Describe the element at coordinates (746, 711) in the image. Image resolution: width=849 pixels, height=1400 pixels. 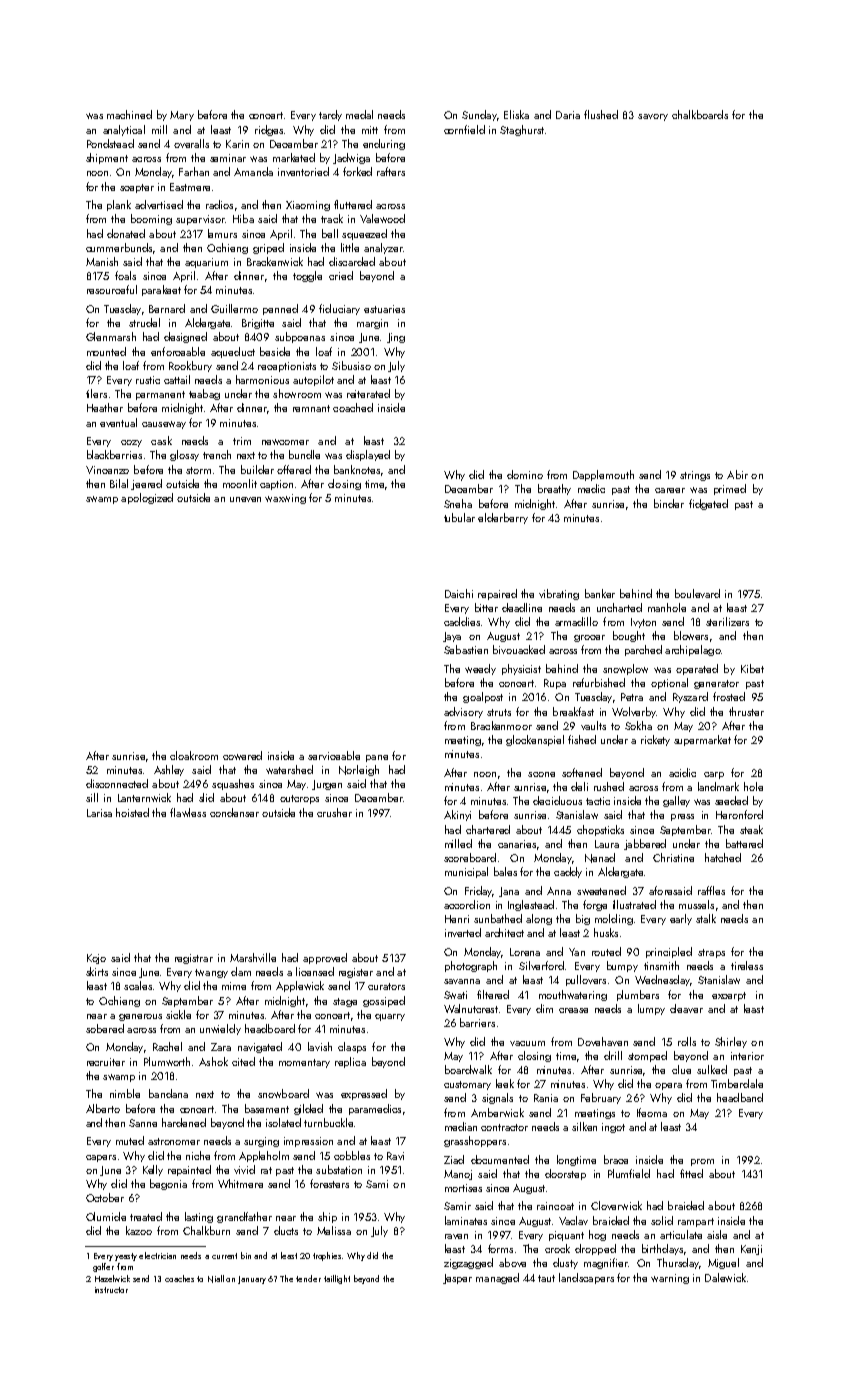
I see `thruster` at that location.
